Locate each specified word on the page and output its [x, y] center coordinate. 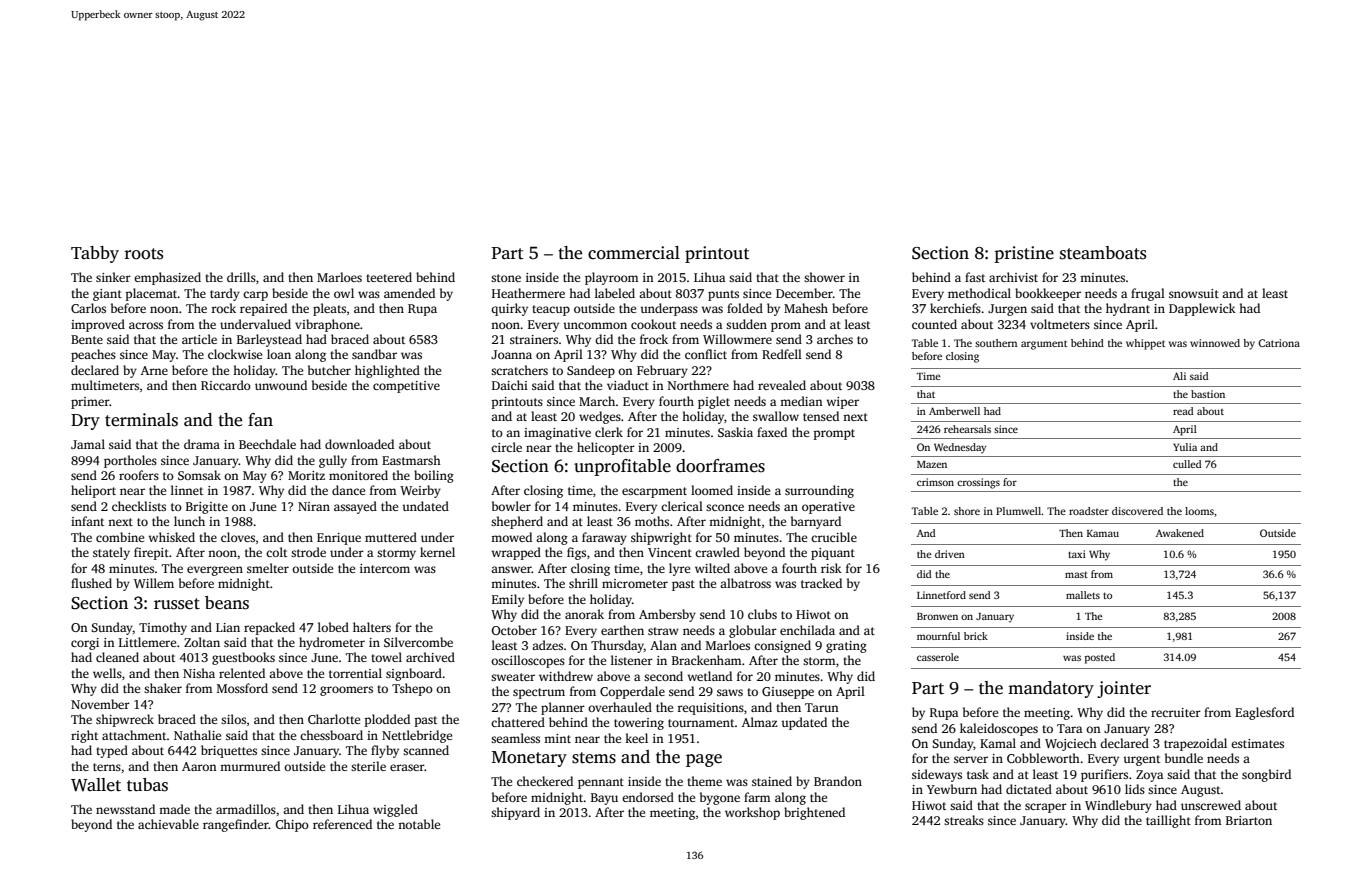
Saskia [735, 432]
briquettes [229, 751]
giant [107, 295]
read [1183, 411]
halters [372, 627]
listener [632, 660]
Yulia [1185, 447]
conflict [706, 354]
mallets [1083, 595]
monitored [358, 475]
